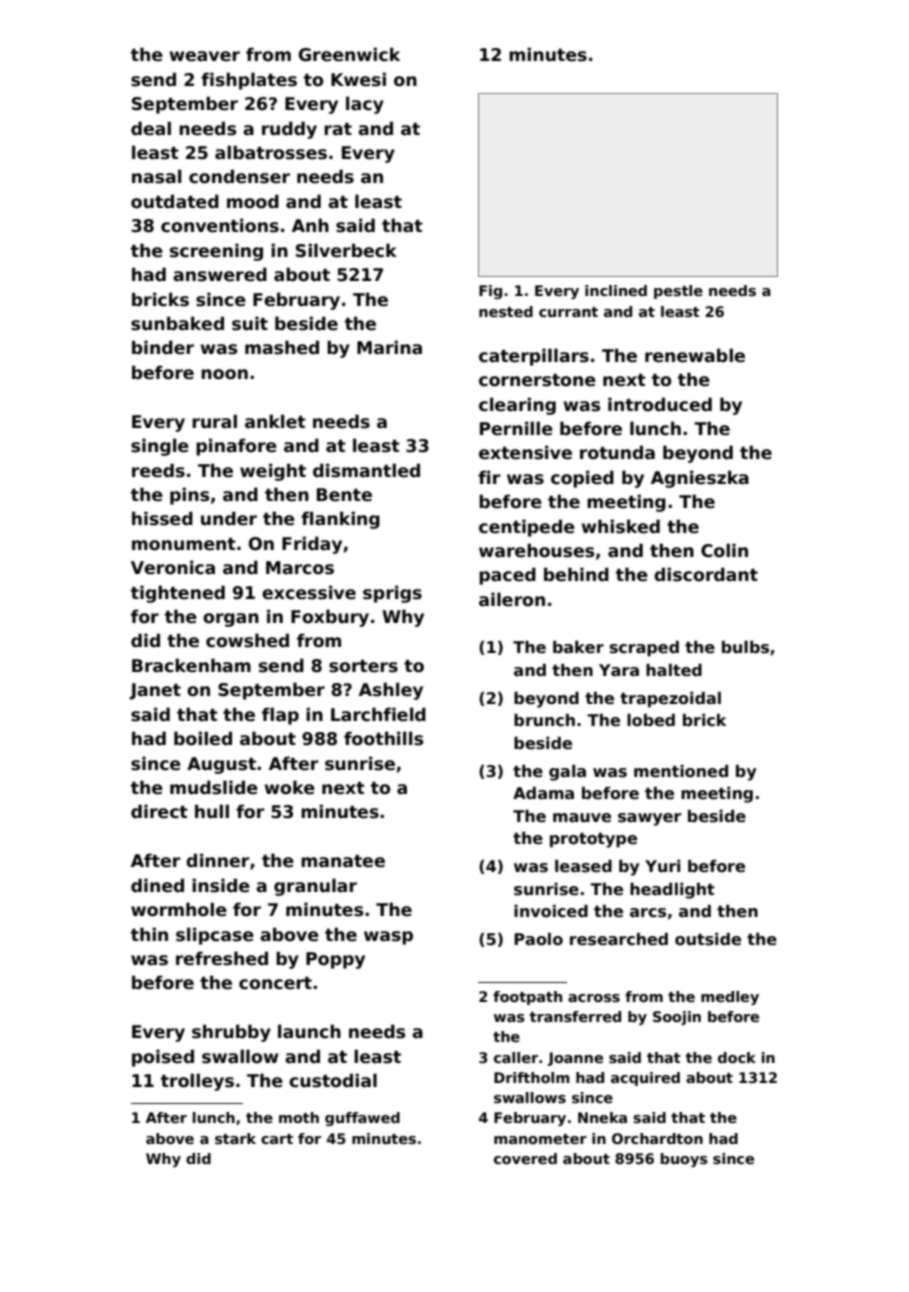 The image size is (909, 1292). Describe the element at coordinates (365, 105) in the page. I see `lacy` at that location.
